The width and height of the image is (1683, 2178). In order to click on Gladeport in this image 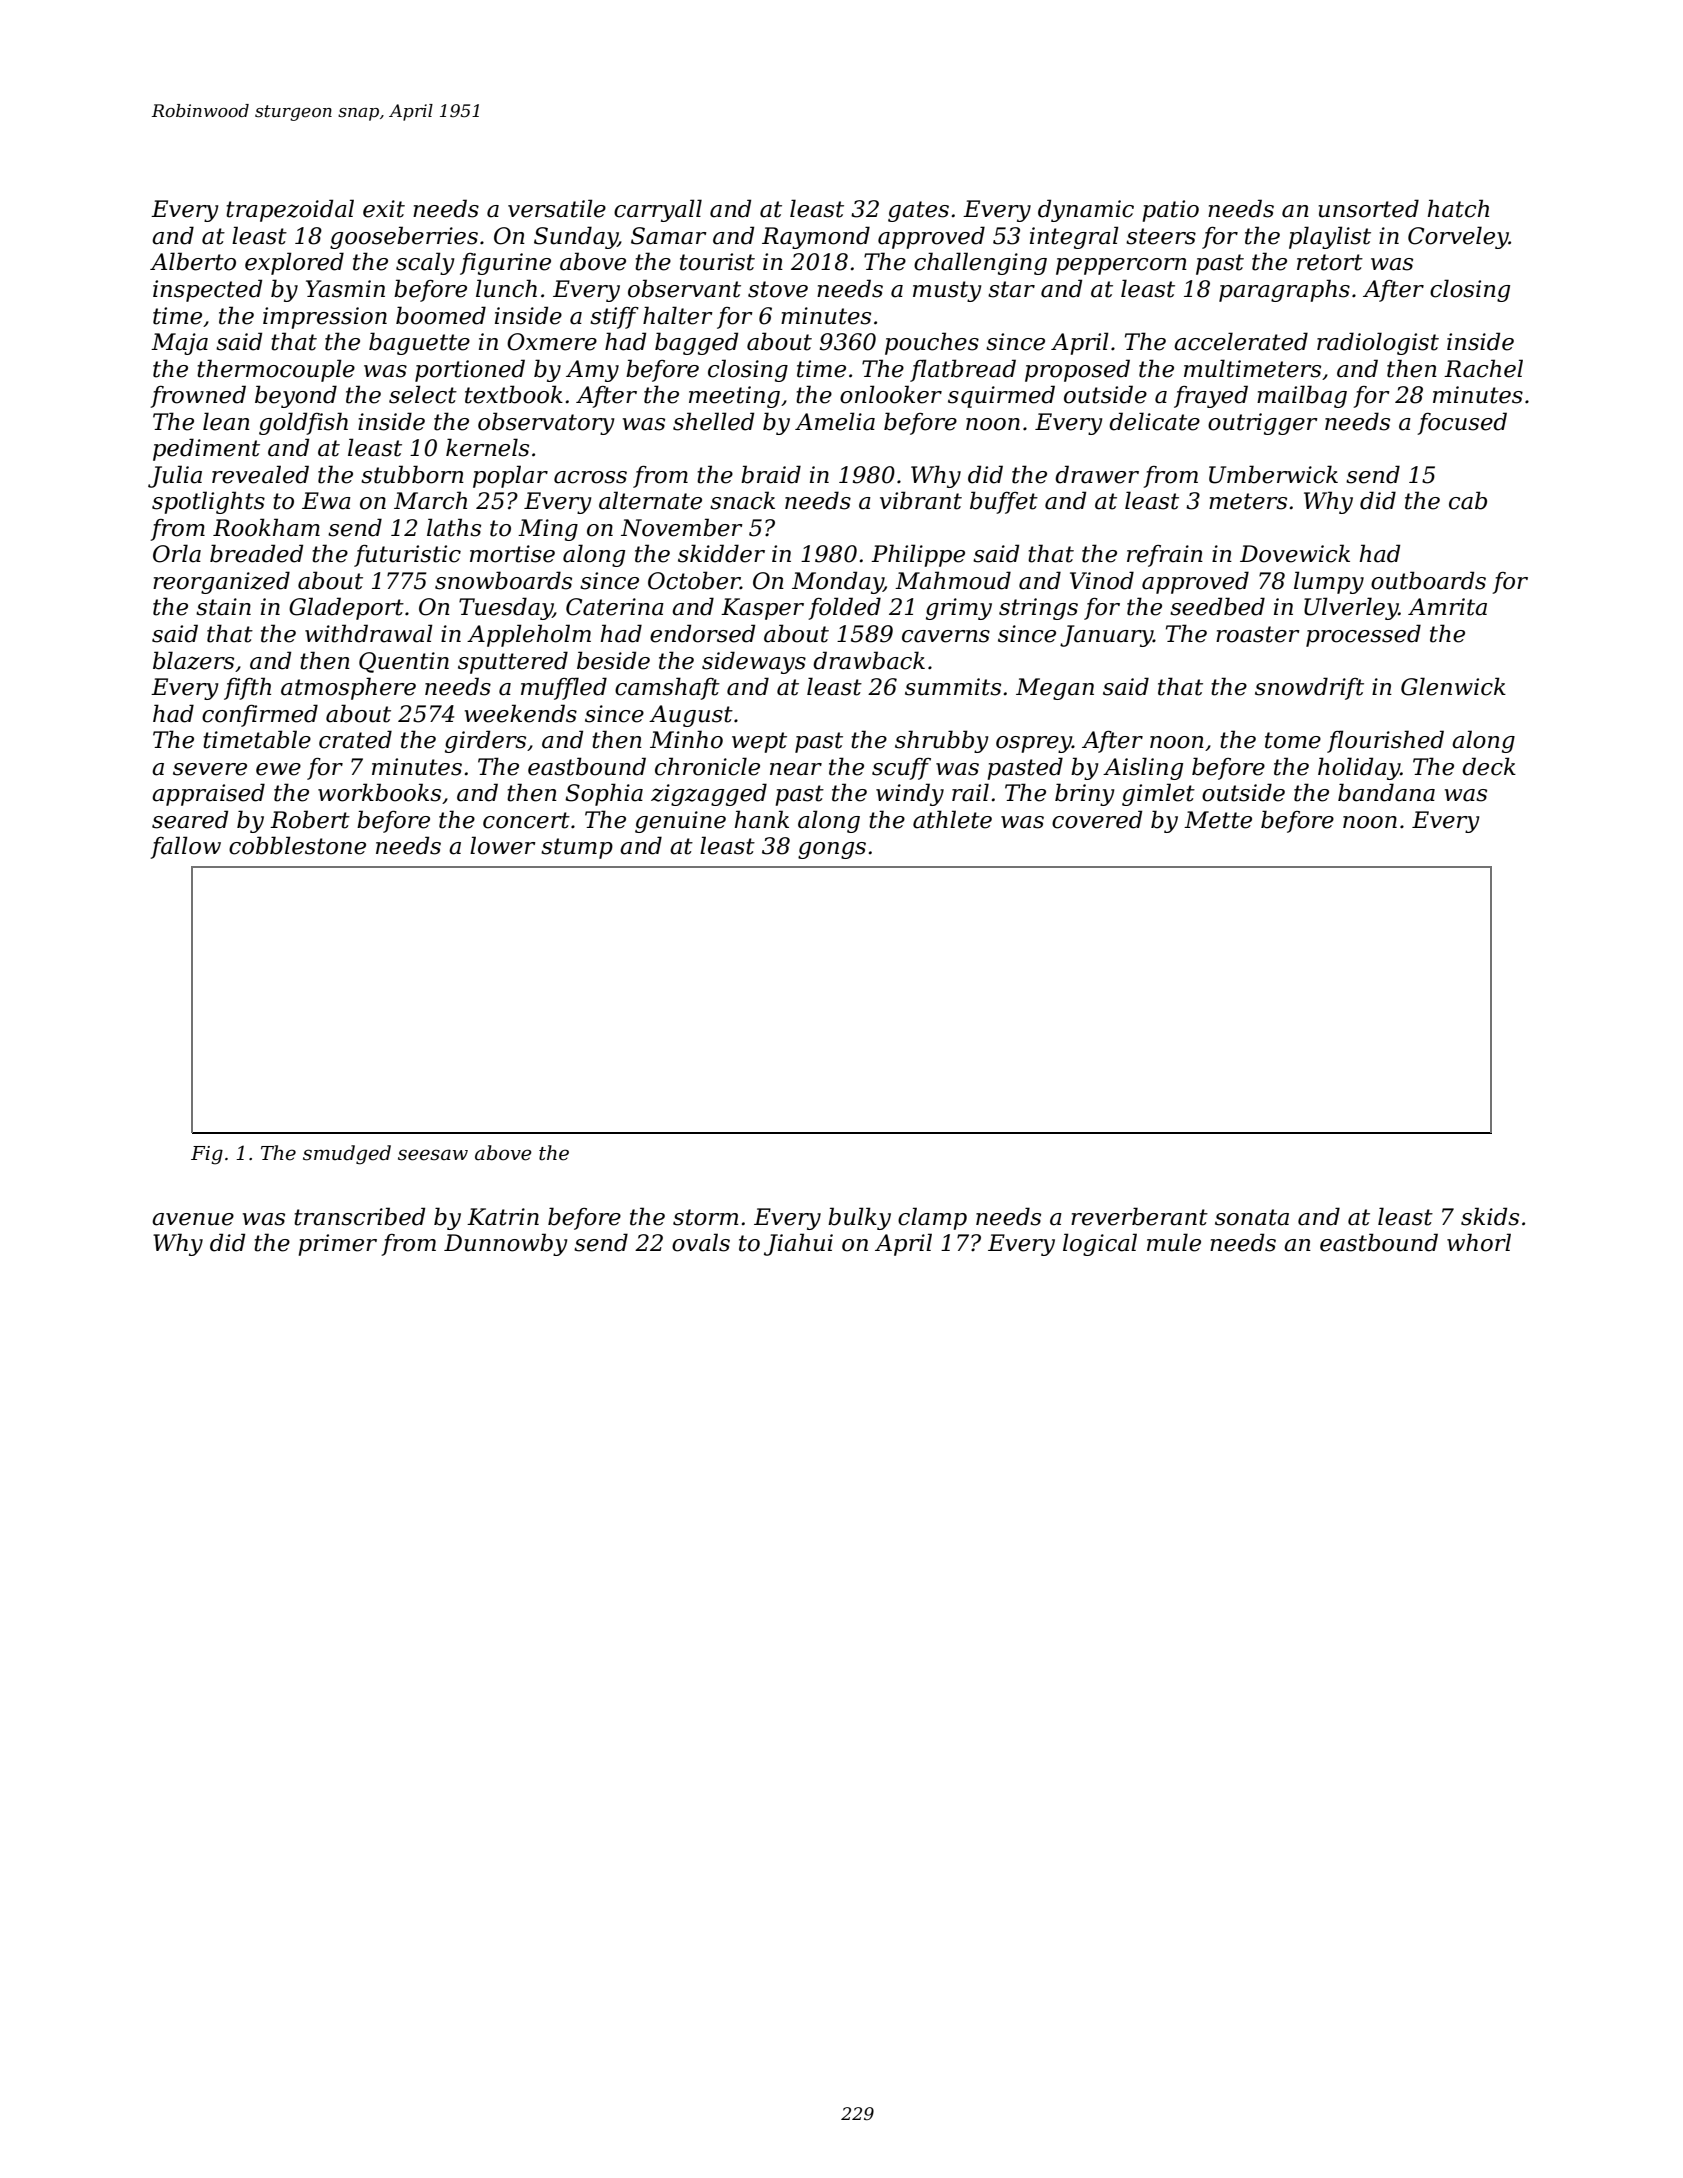, I will do `click(346, 608)`.
